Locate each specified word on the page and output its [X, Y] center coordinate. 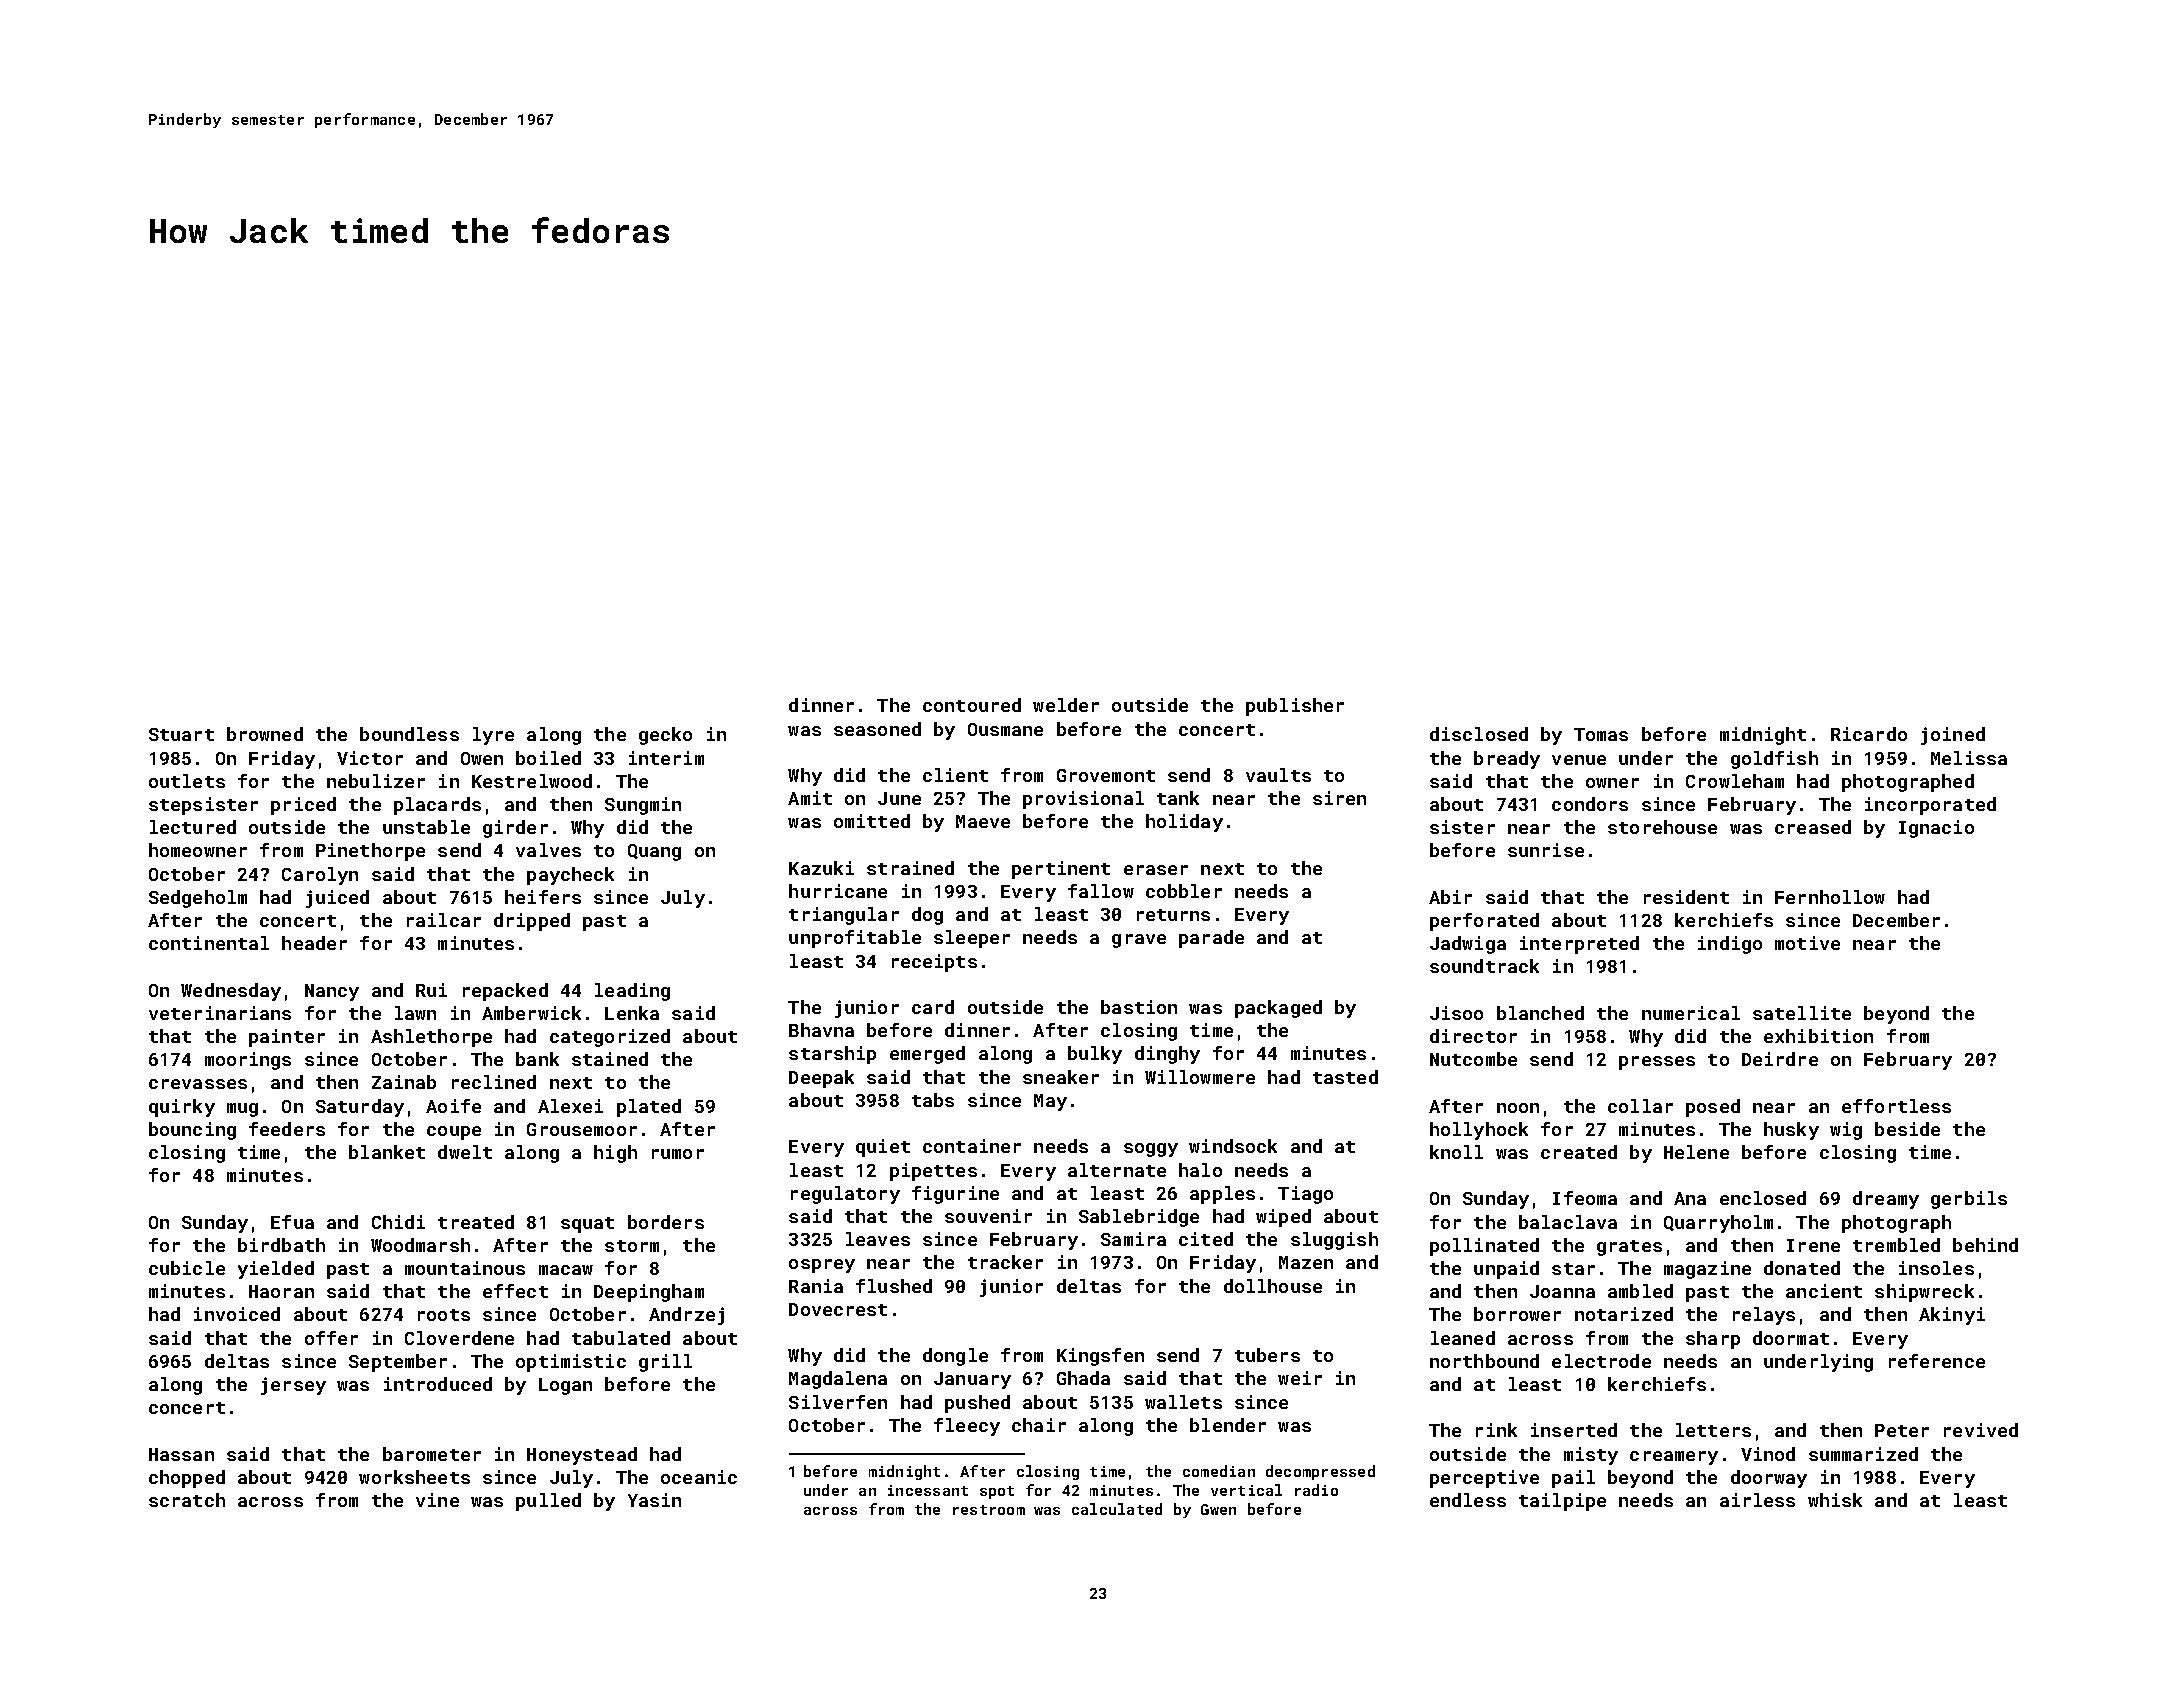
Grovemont [1106, 775]
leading [632, 992]
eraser [1156, 870]
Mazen [1306, 1262]
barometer [432, 1454]
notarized [1624, 1314]
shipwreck [1924, 1293]
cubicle [187, 1268]
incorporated [1930, 806]
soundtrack [1484, 966]
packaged [1278, 1009]
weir [1300, 1378]
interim [666, 758]
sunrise [1546, 850]
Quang [654, 852]
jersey [293, 1386]
